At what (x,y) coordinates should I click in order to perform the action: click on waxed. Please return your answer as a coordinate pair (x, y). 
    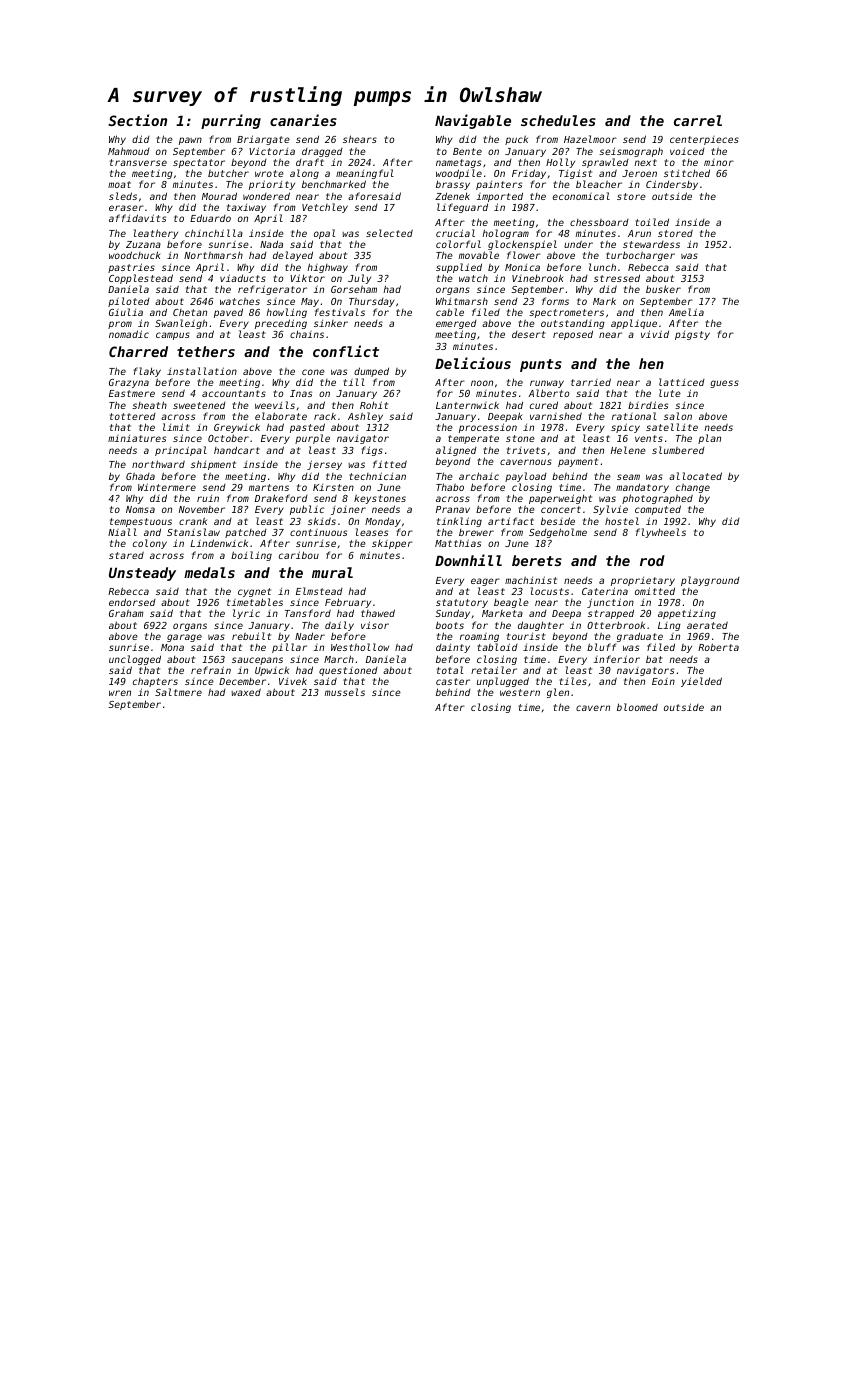
    Looking at the image, I should click on (246, 692).
